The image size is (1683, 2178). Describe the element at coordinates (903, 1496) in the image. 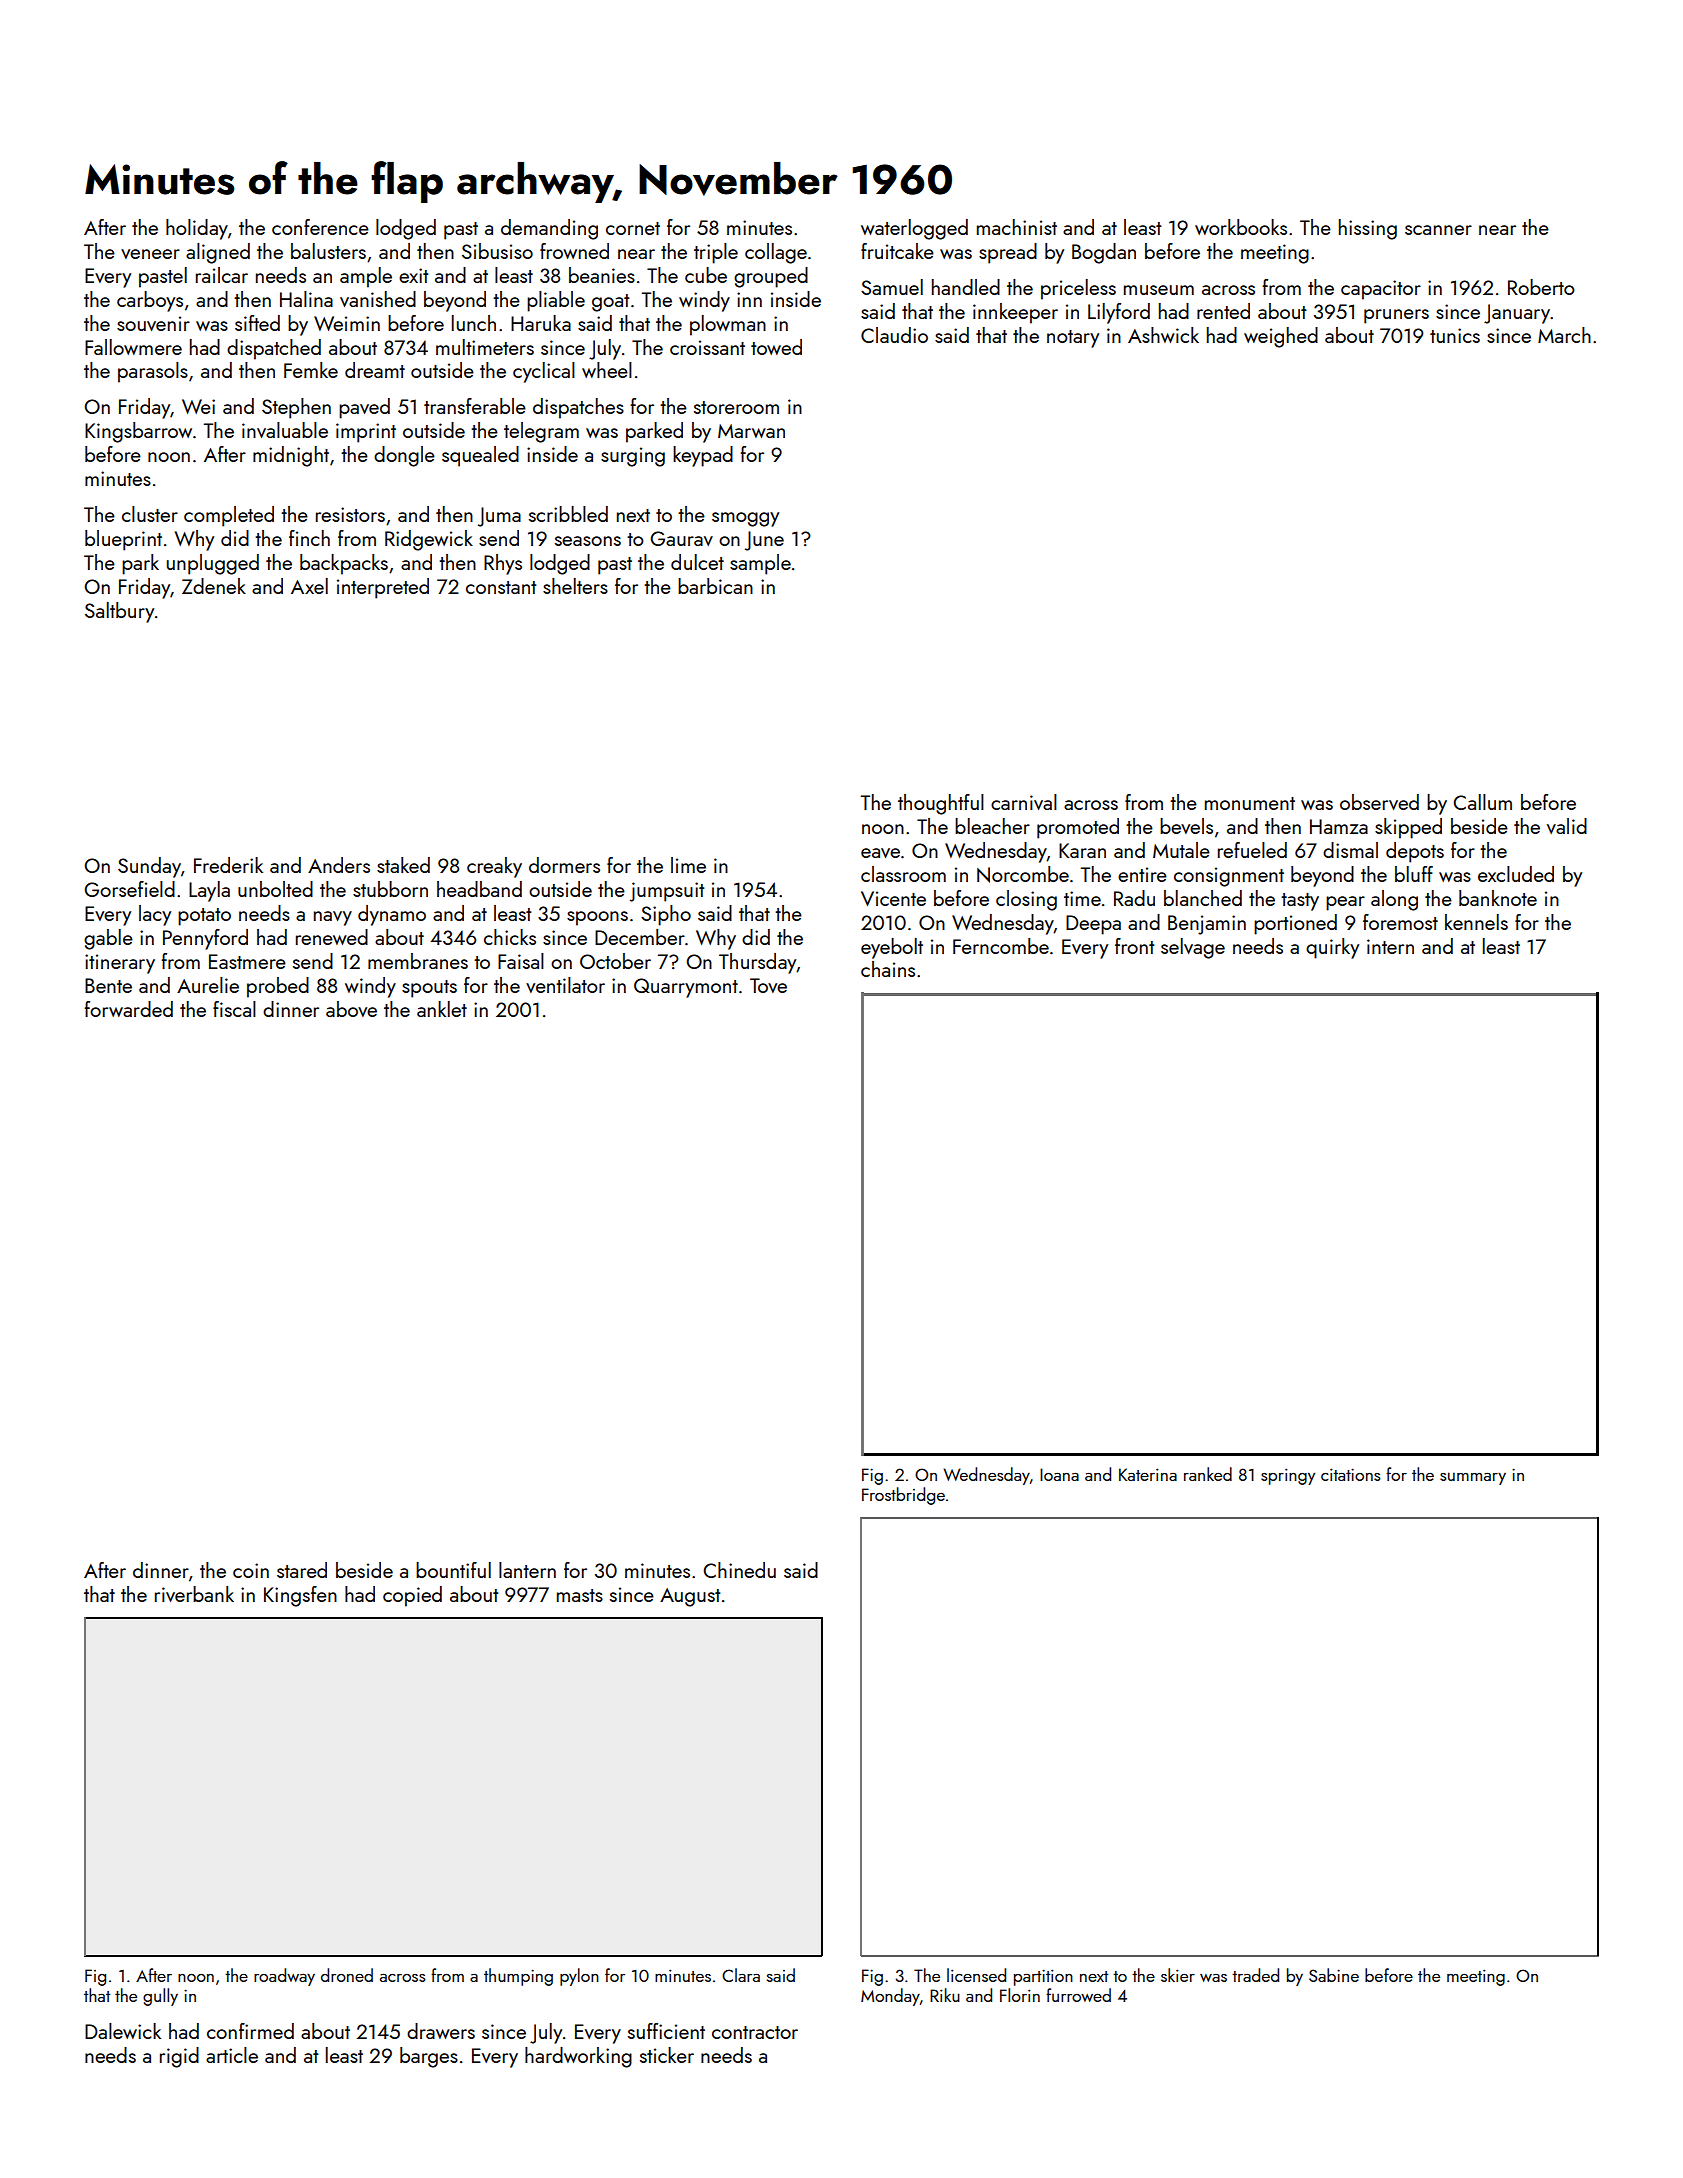

I see `Frostbridge` at that location.
